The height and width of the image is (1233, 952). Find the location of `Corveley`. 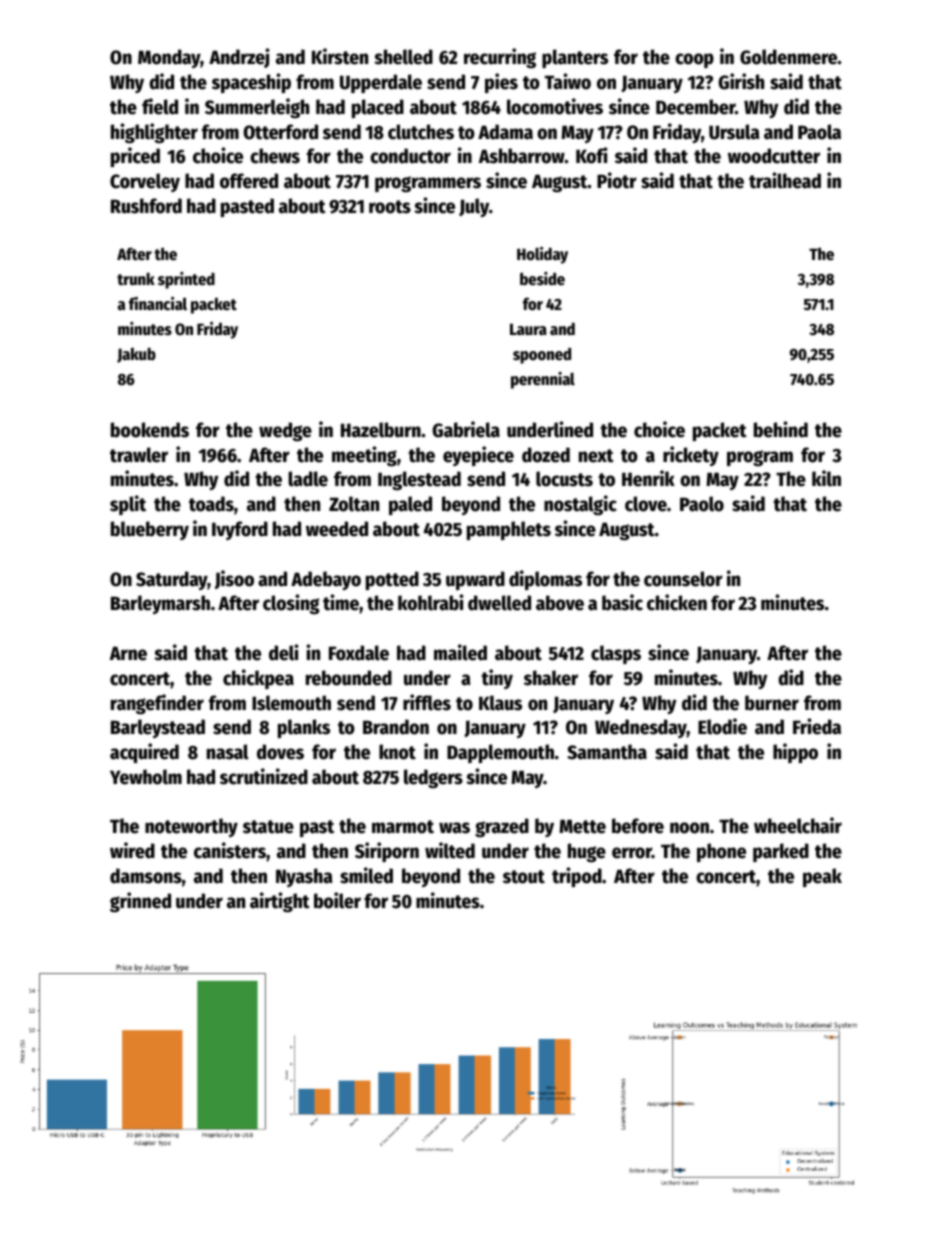

Corveley is located at coordinates (145, 182).
